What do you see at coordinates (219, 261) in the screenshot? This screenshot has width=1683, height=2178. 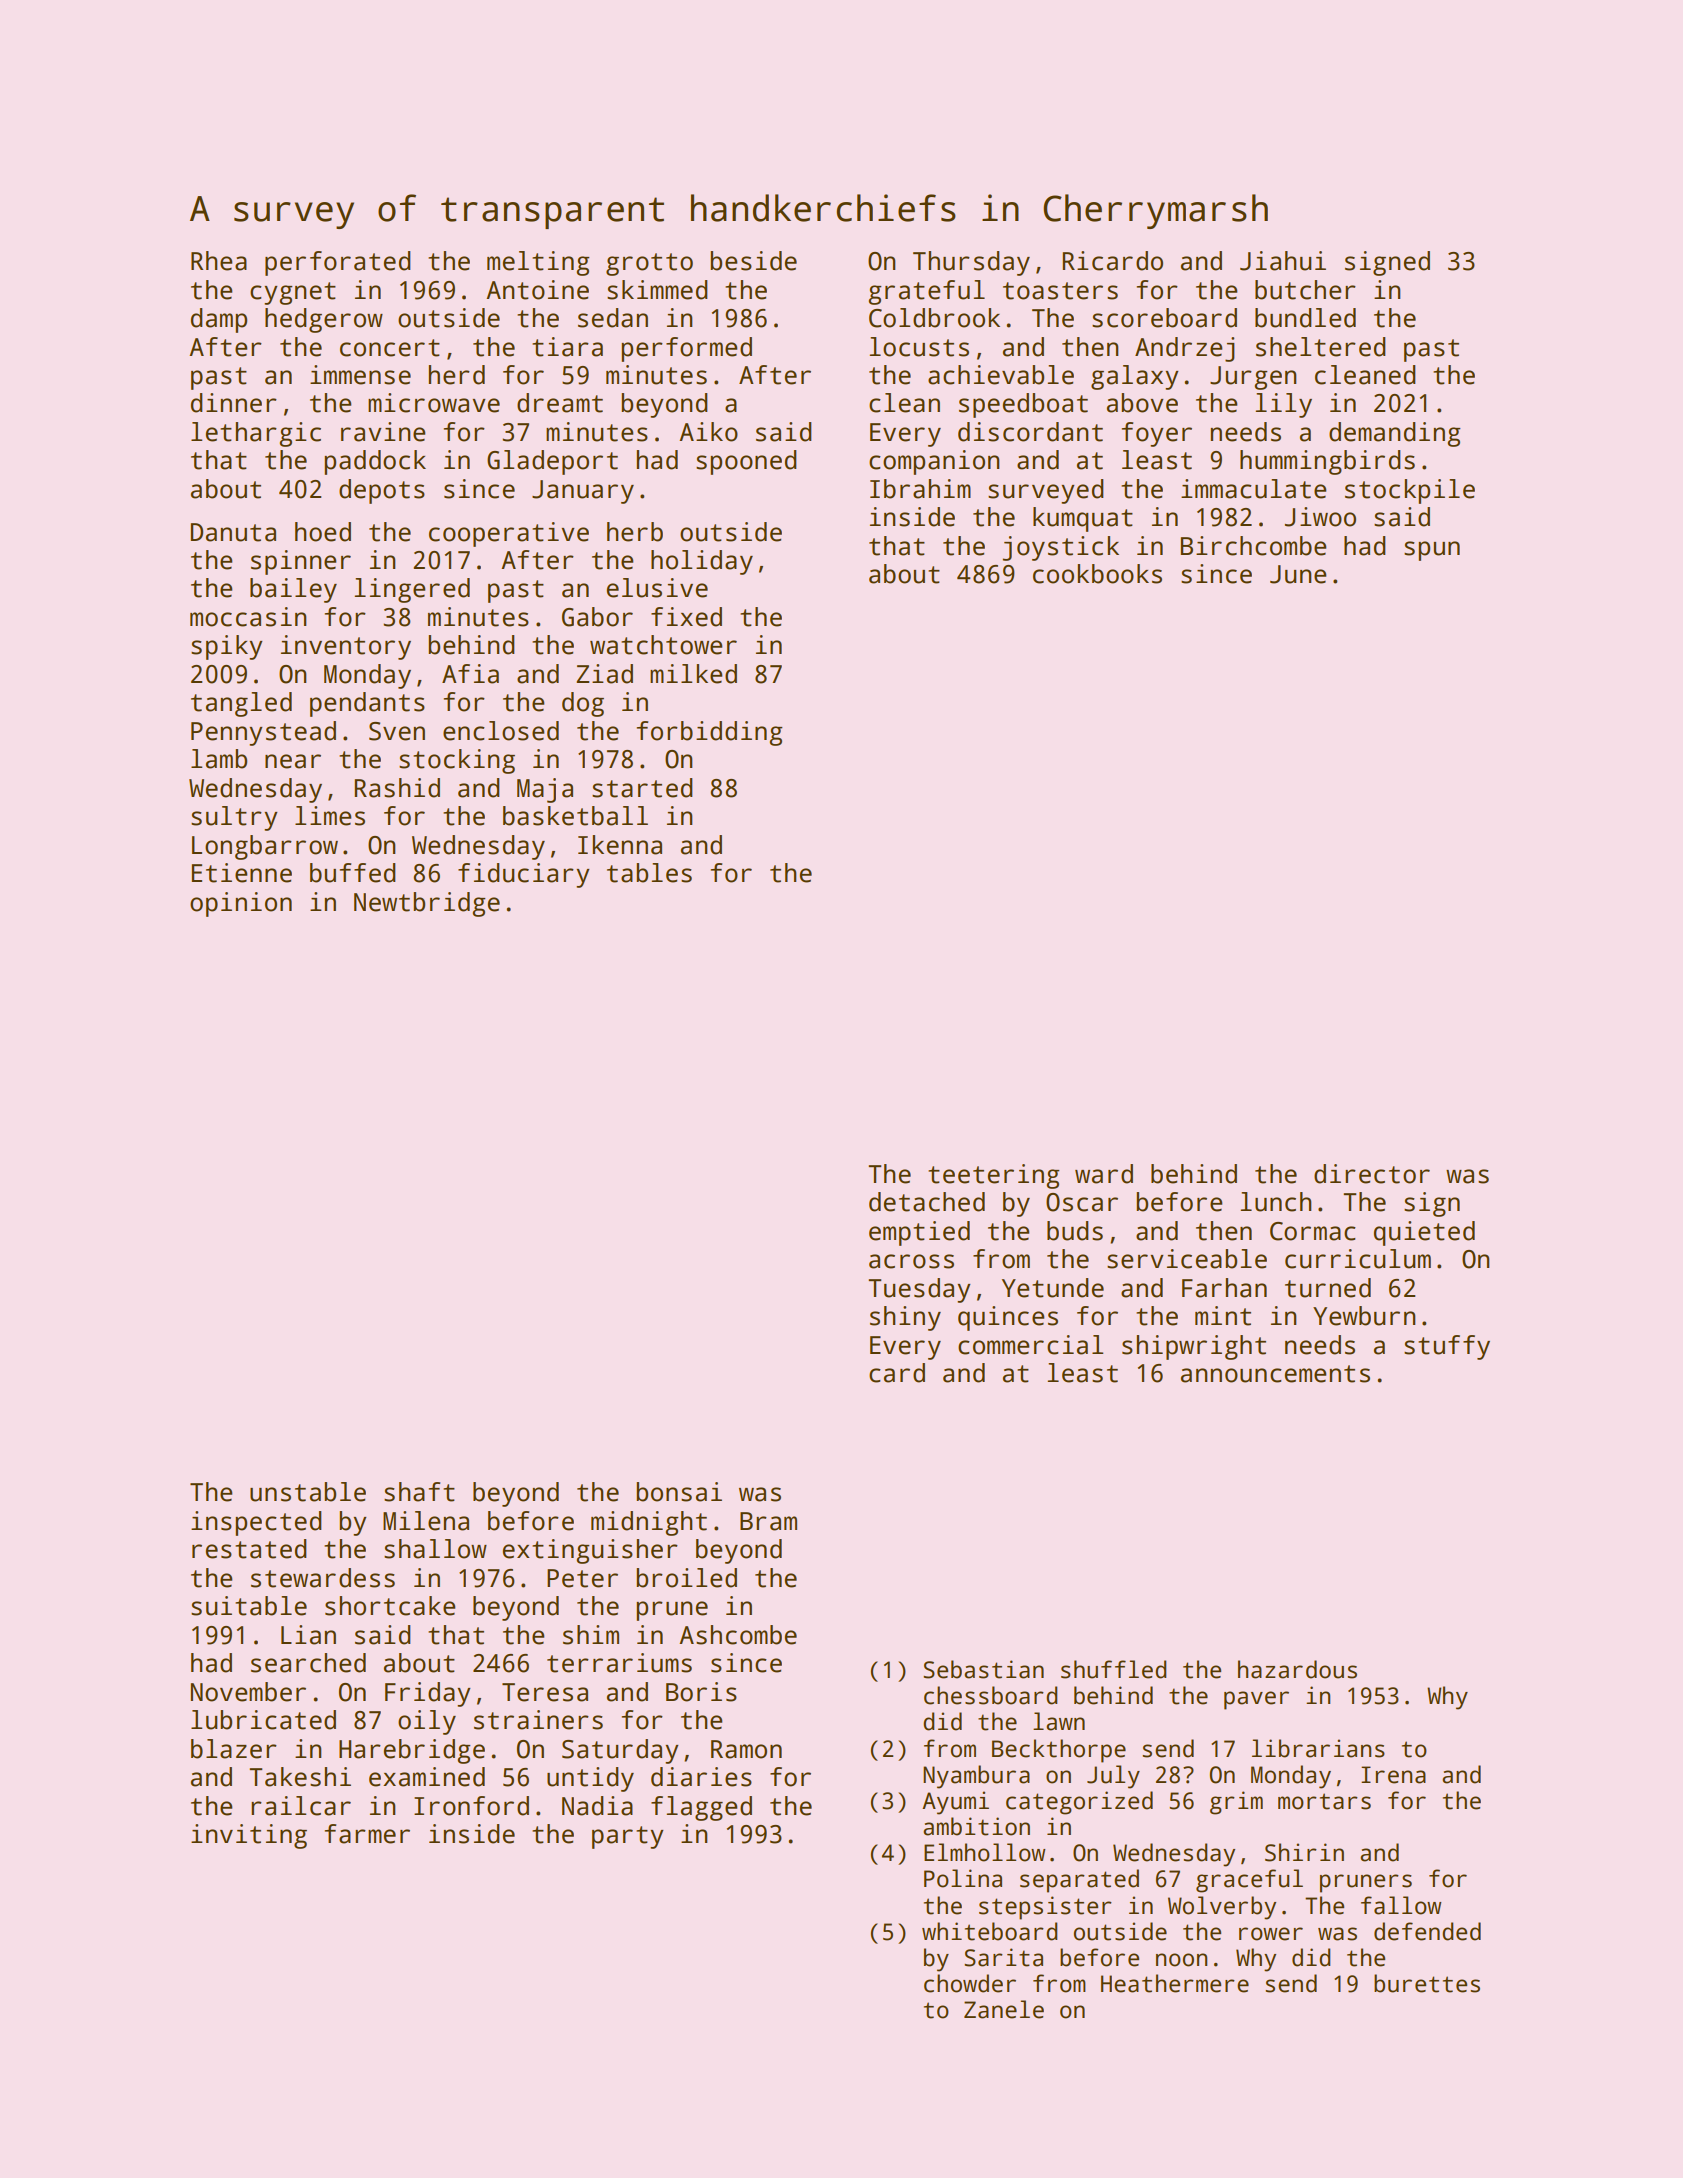 I see `Rhea` at bounding box center [219, 261].
